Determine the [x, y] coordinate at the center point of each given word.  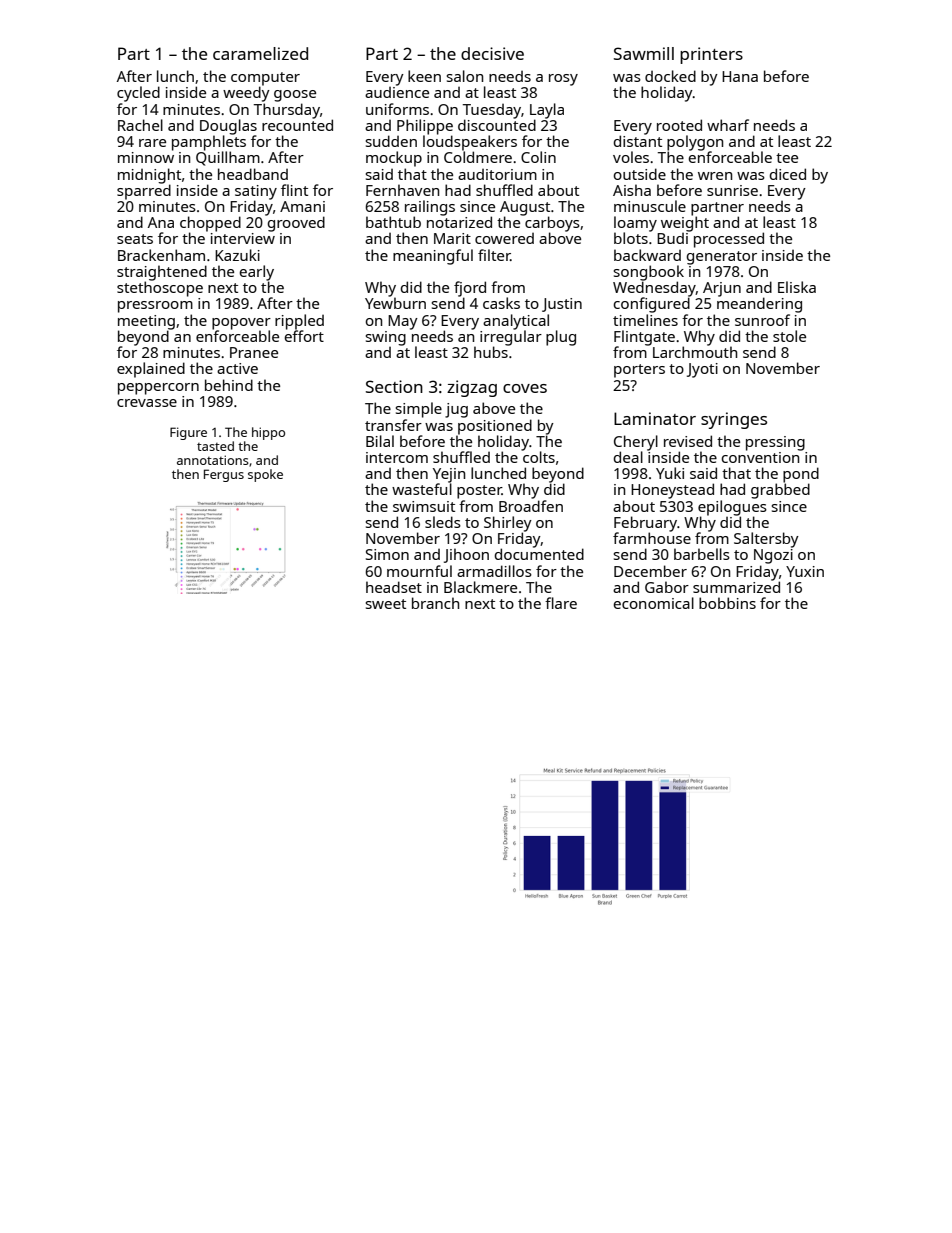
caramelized [260, 53]
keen [424, 76]
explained [151, 370]
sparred [144, 192]
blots [631, 238]
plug [561, 338]
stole [789, 336]
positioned [495, 427]
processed [729, 240]
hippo [268, 433]
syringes [734, 420]
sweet [386, 604]
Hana [740, 76]
